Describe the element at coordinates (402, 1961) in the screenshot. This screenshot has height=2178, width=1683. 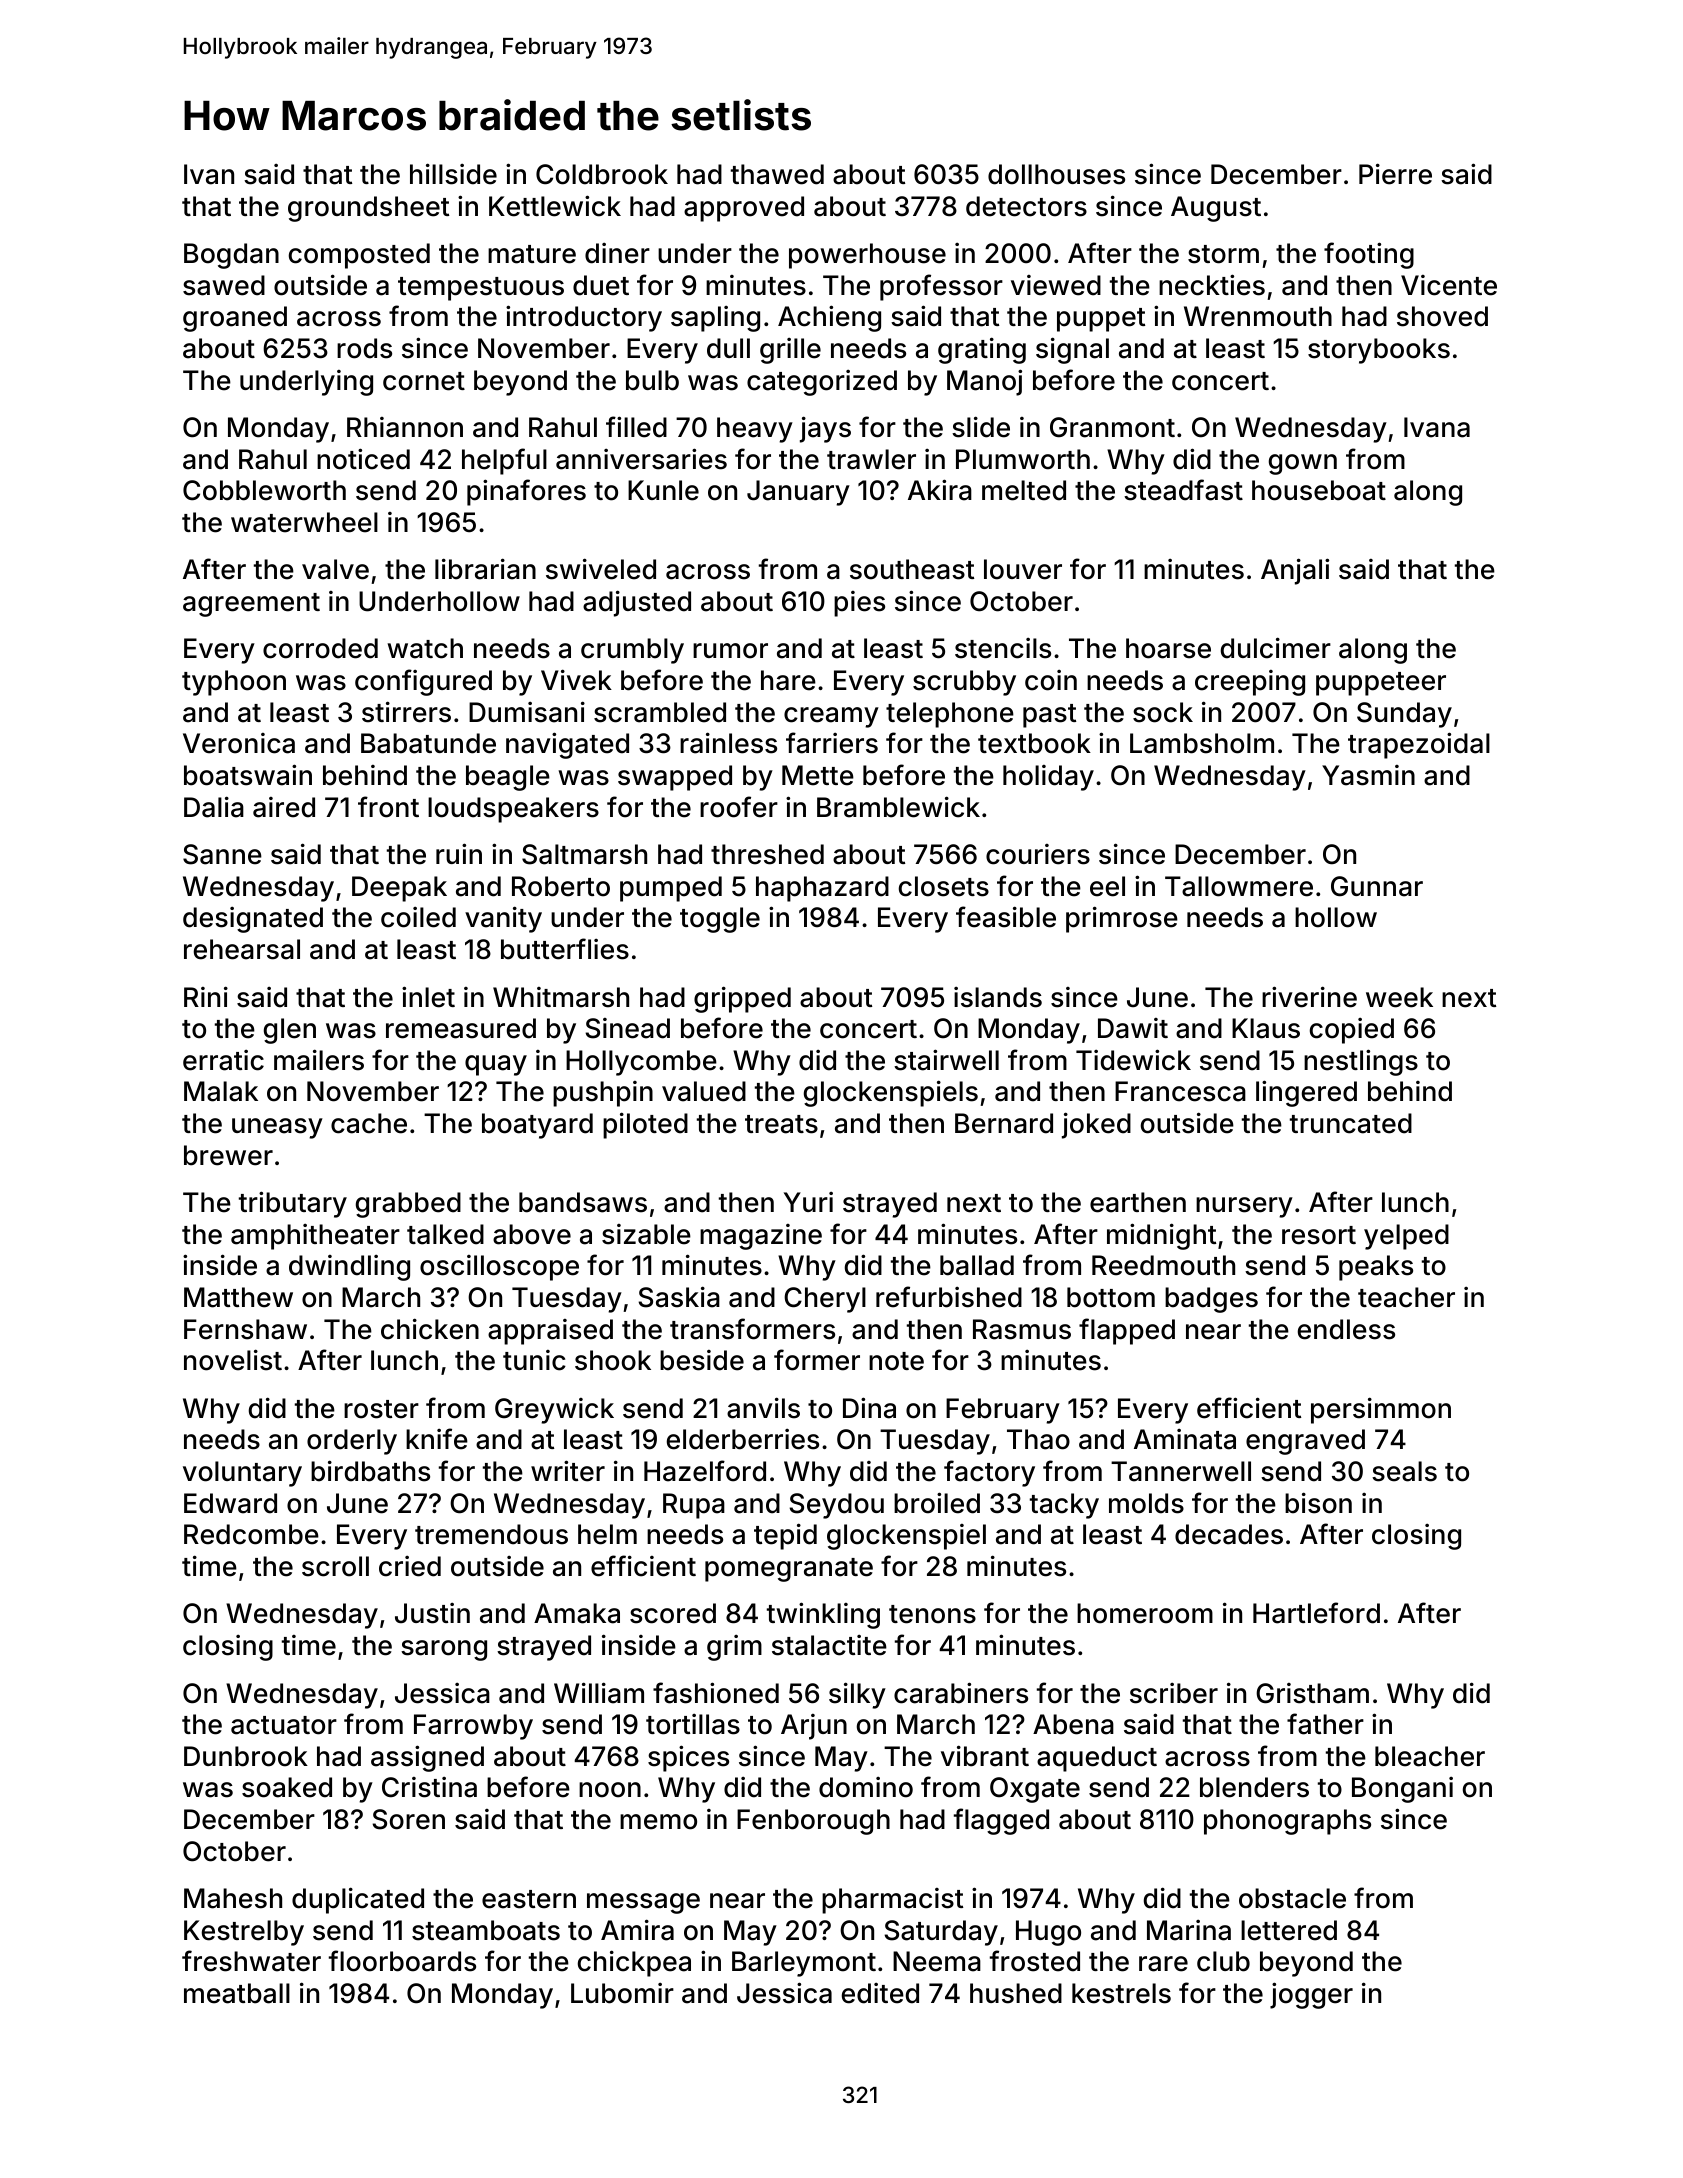
I see `floorboards` at that location.
